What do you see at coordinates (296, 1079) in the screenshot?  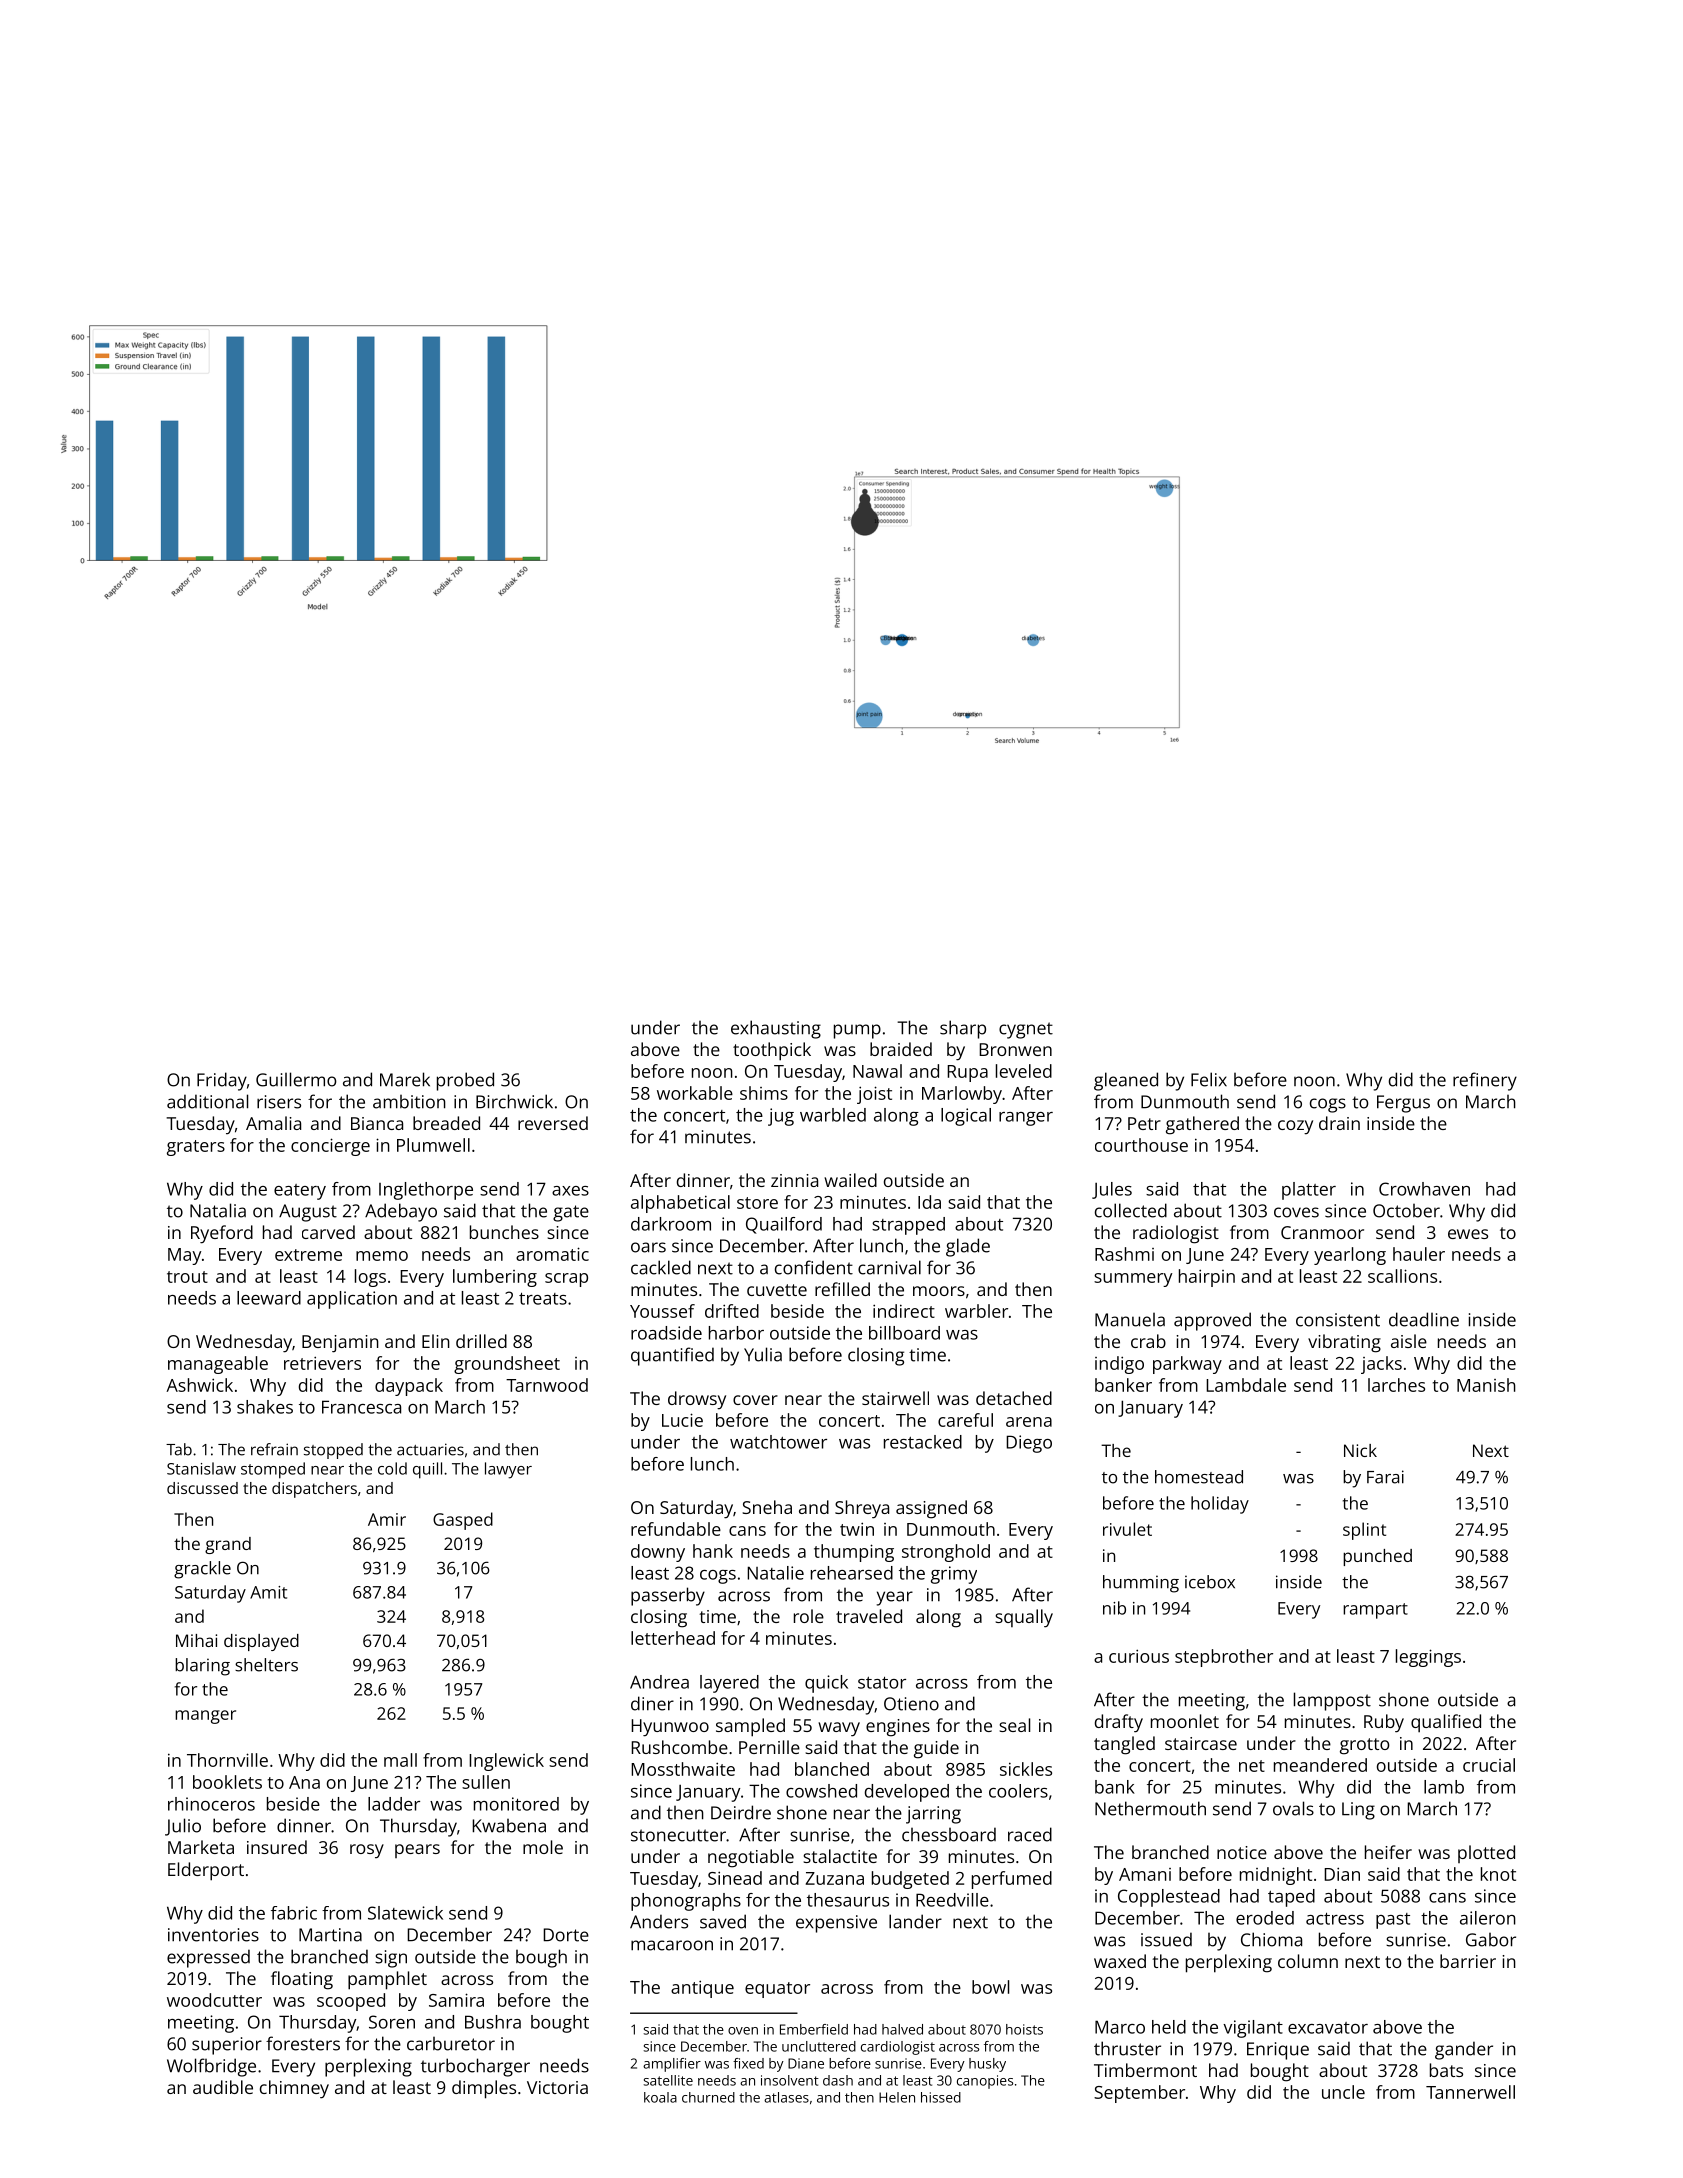 I see `Guillermo` at bounding box center [296, 1079].
